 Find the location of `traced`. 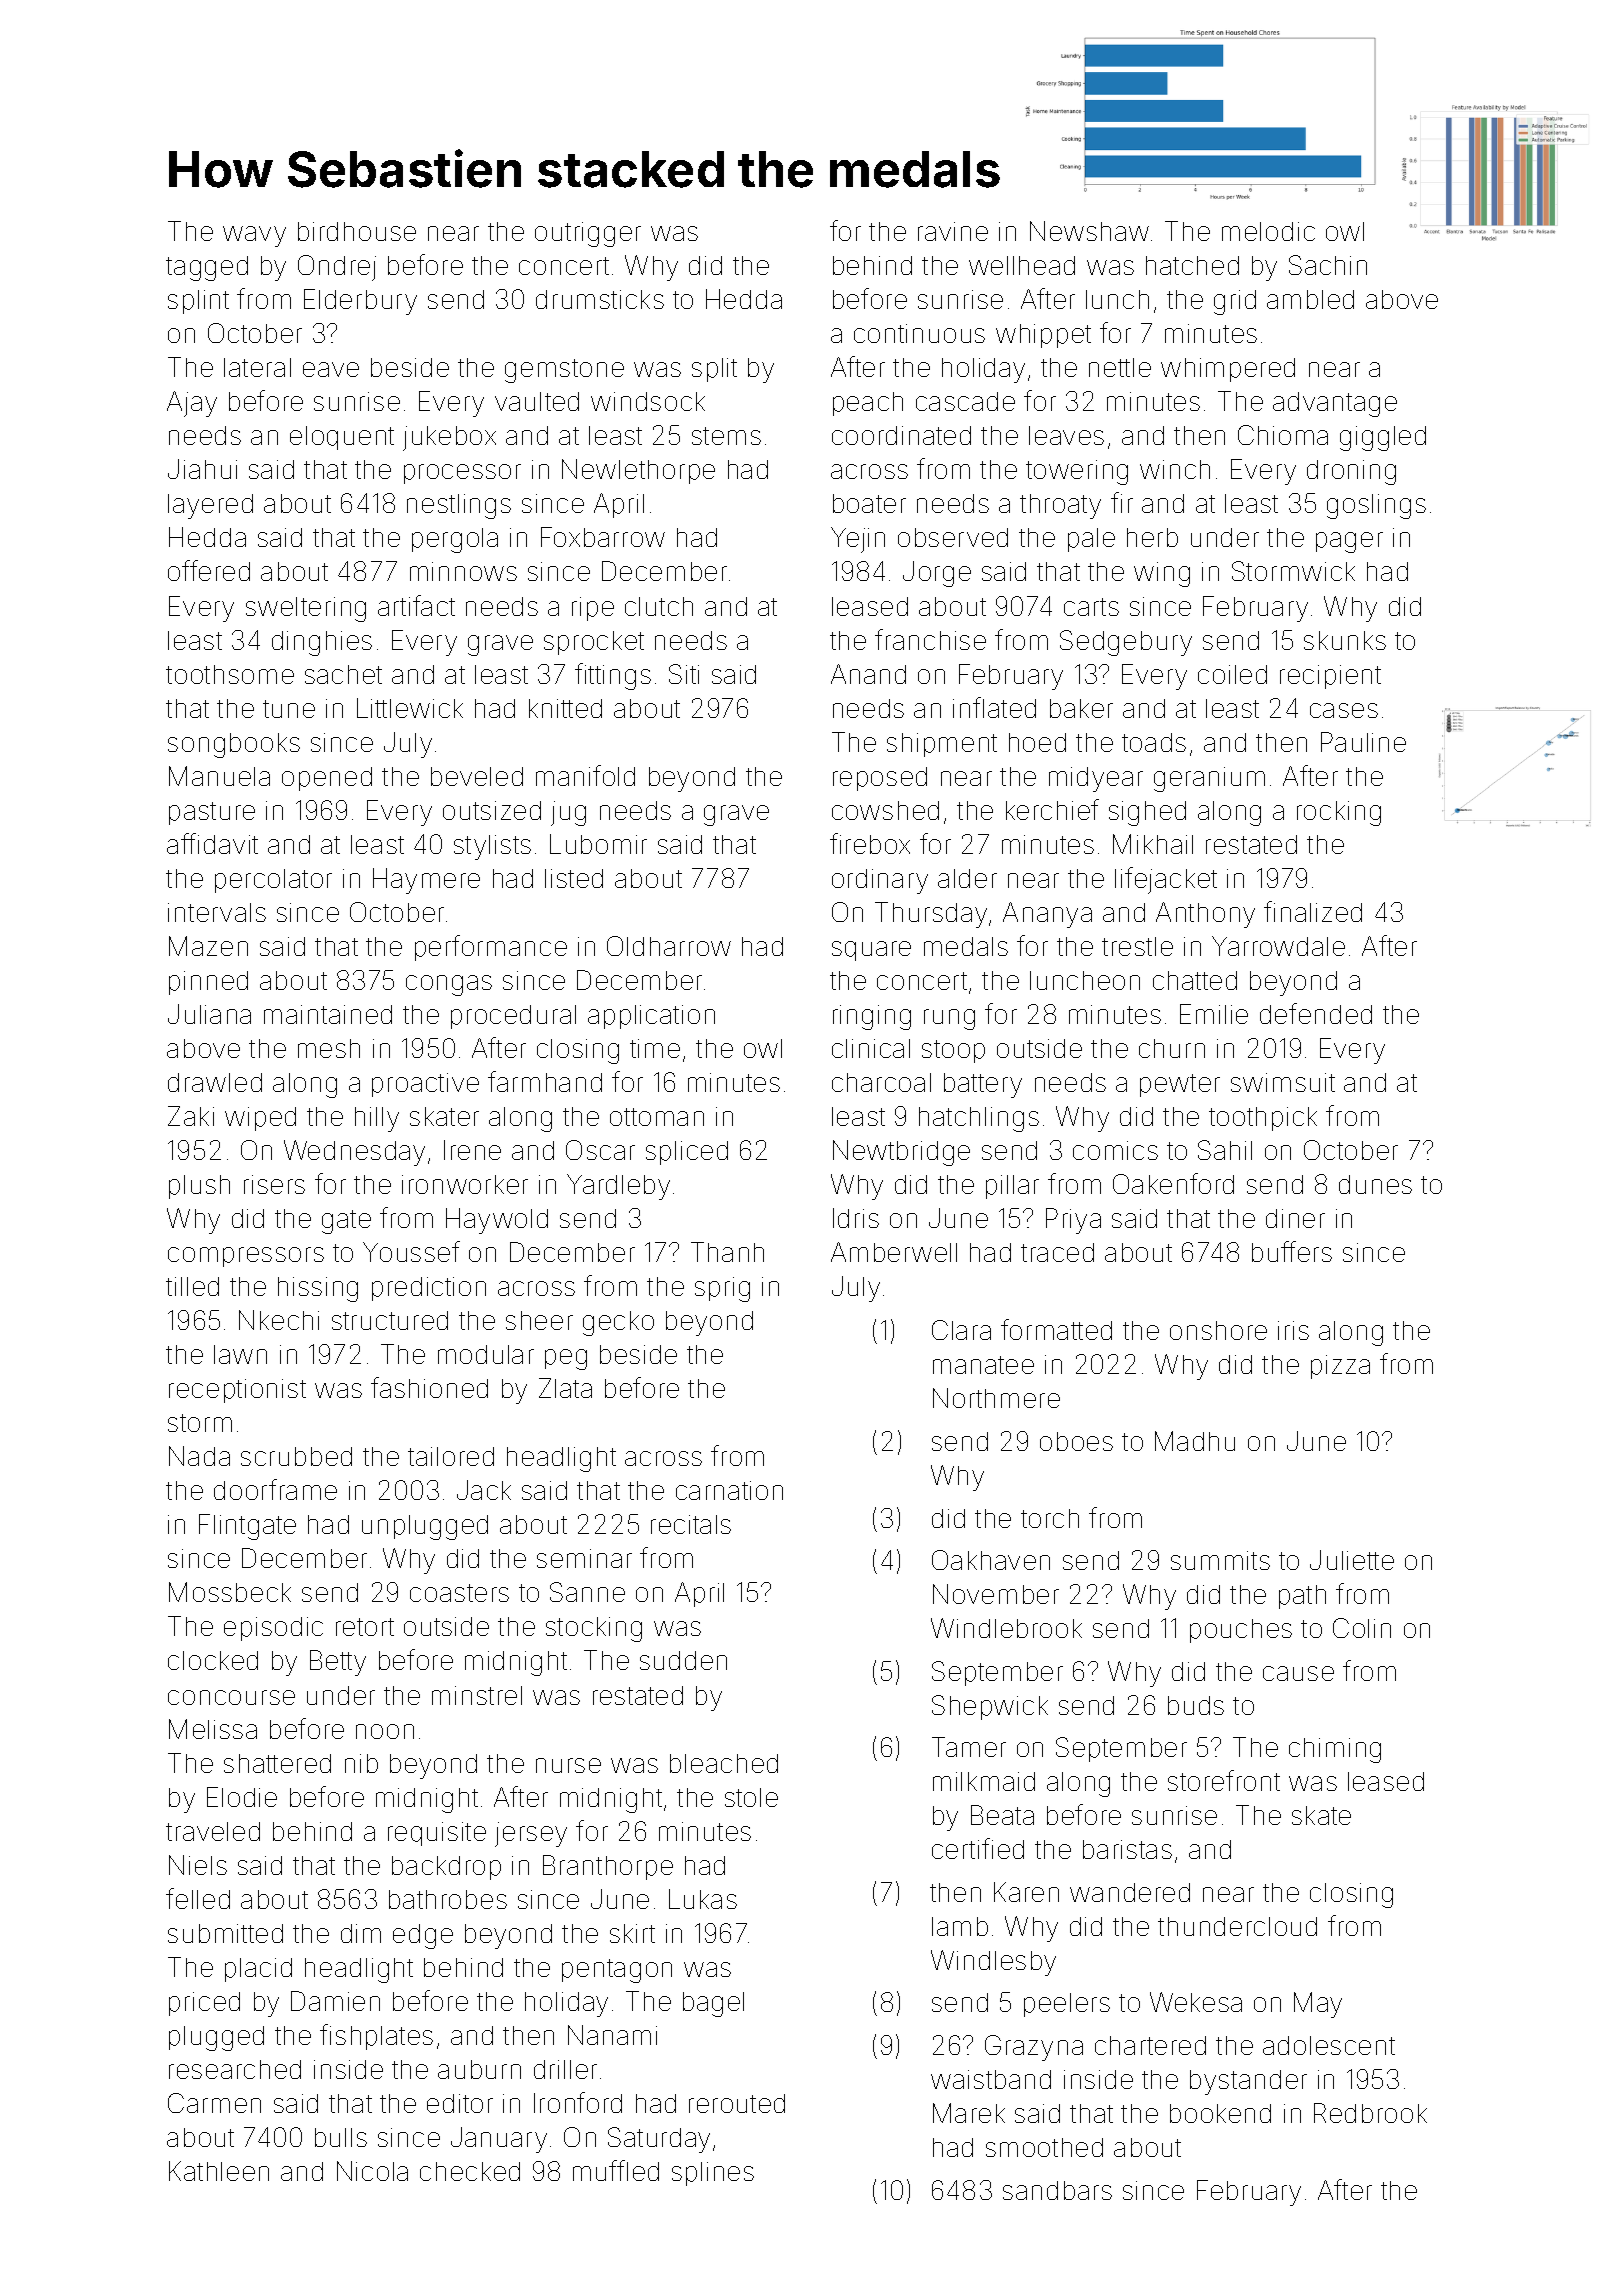

traced is located at coordinates (1057, 1252).
